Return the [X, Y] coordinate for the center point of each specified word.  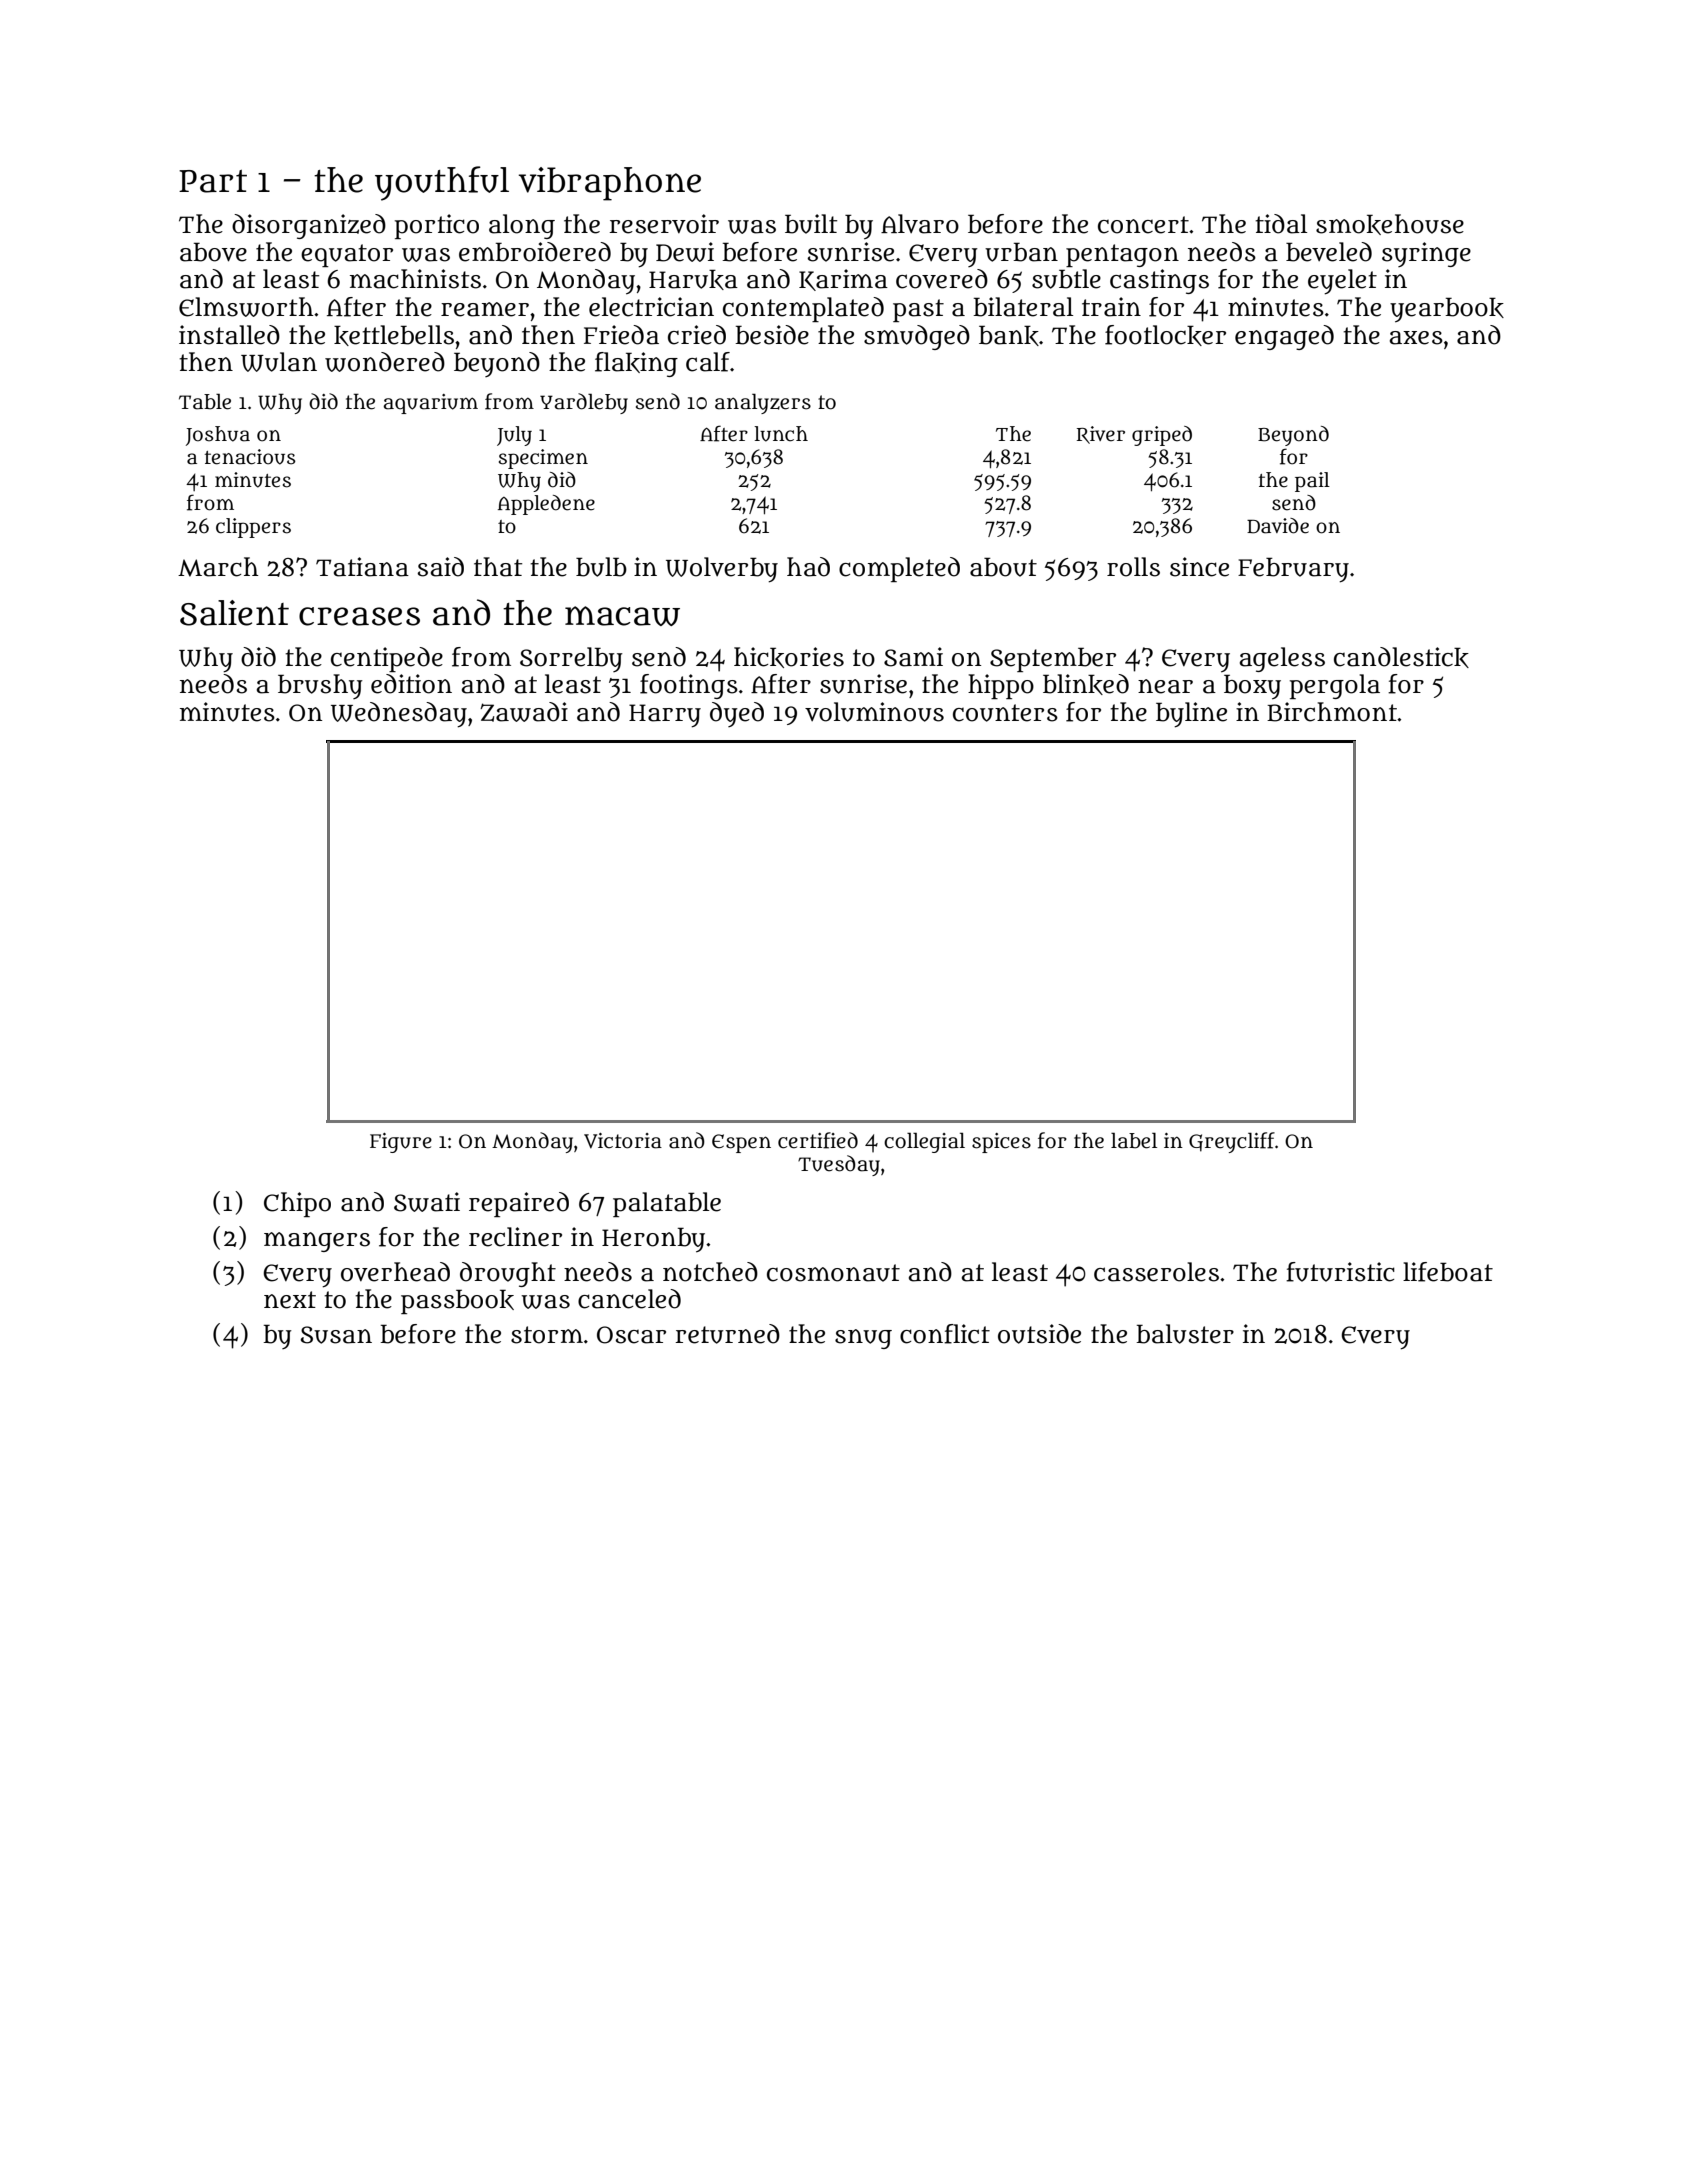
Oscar [631, 1335]
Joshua [218, 436]
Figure [401, 1143]
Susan [336, 1335]
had [808, 567]
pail [1312, 482]
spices [1001, 1143]
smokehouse [1390, 224]
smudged [917, 337]
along [522, 226]
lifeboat [1448, 1272]
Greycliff [1232, 1142]
